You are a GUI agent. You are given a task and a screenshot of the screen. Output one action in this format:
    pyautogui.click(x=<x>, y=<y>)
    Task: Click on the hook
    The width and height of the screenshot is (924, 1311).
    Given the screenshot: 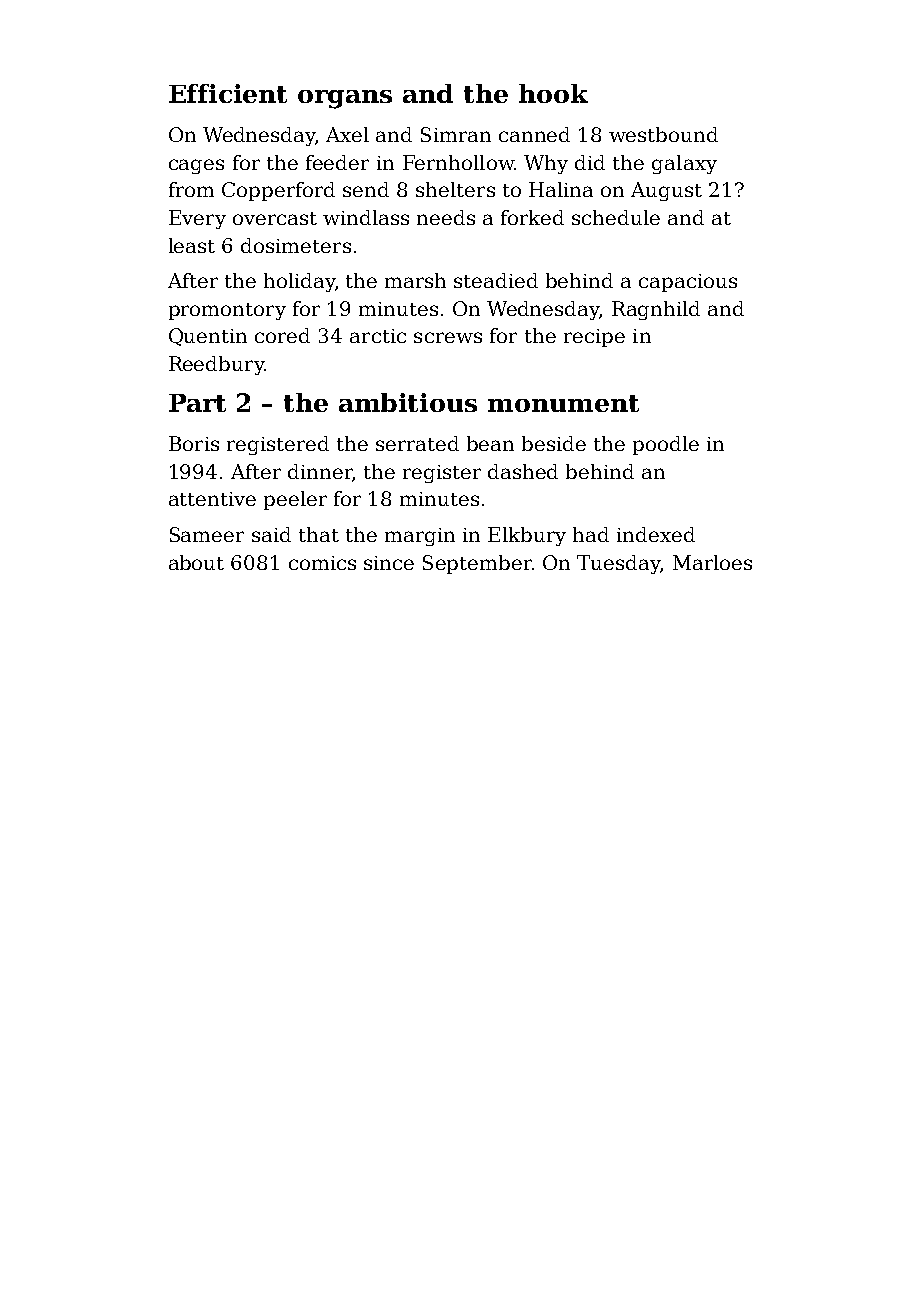 What is the action you would take?
    pyautogui.click(x=553, y=93)
